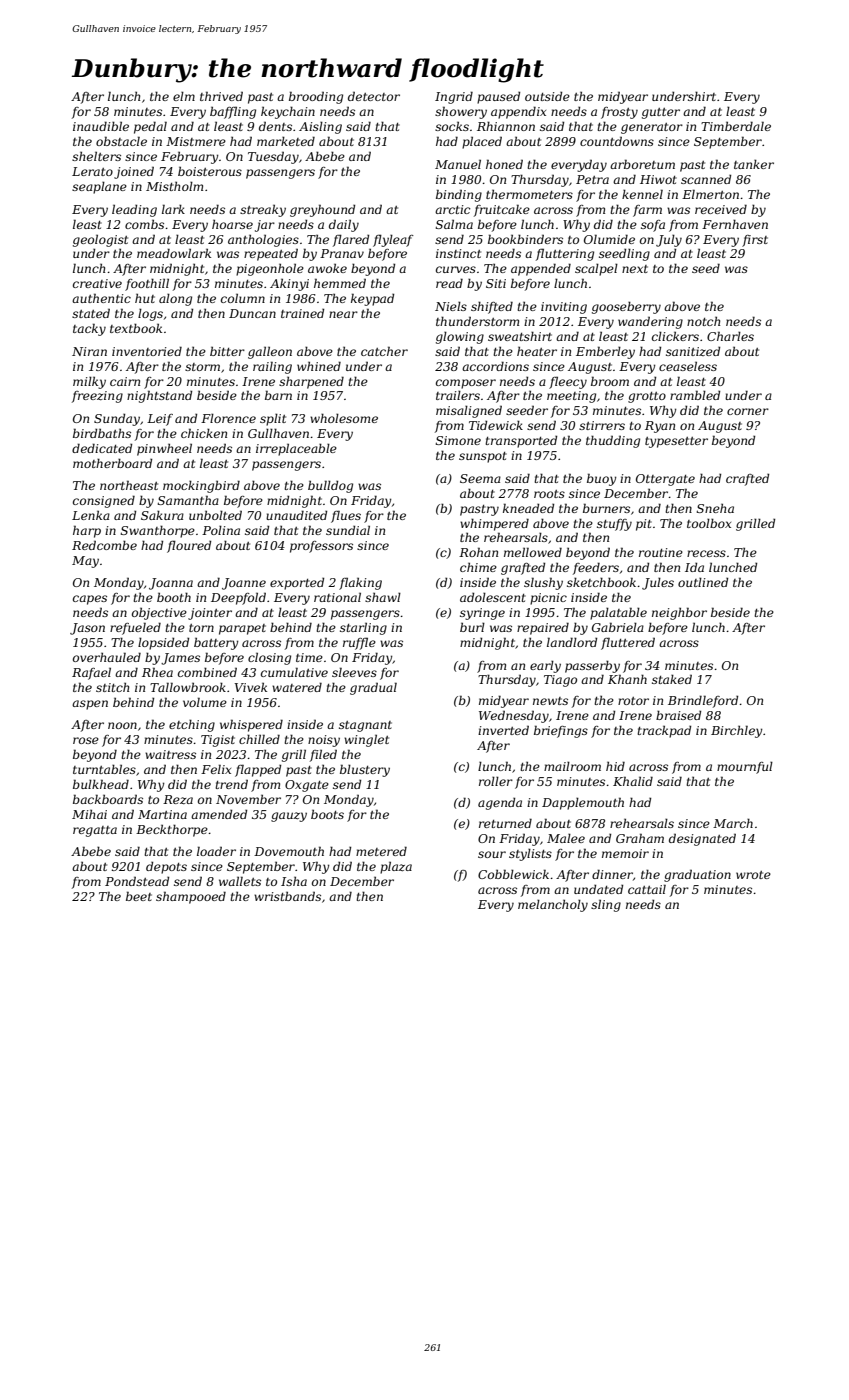  Describe the element at coordinates (480, 478) in the document. I see `Seema` at that location.
